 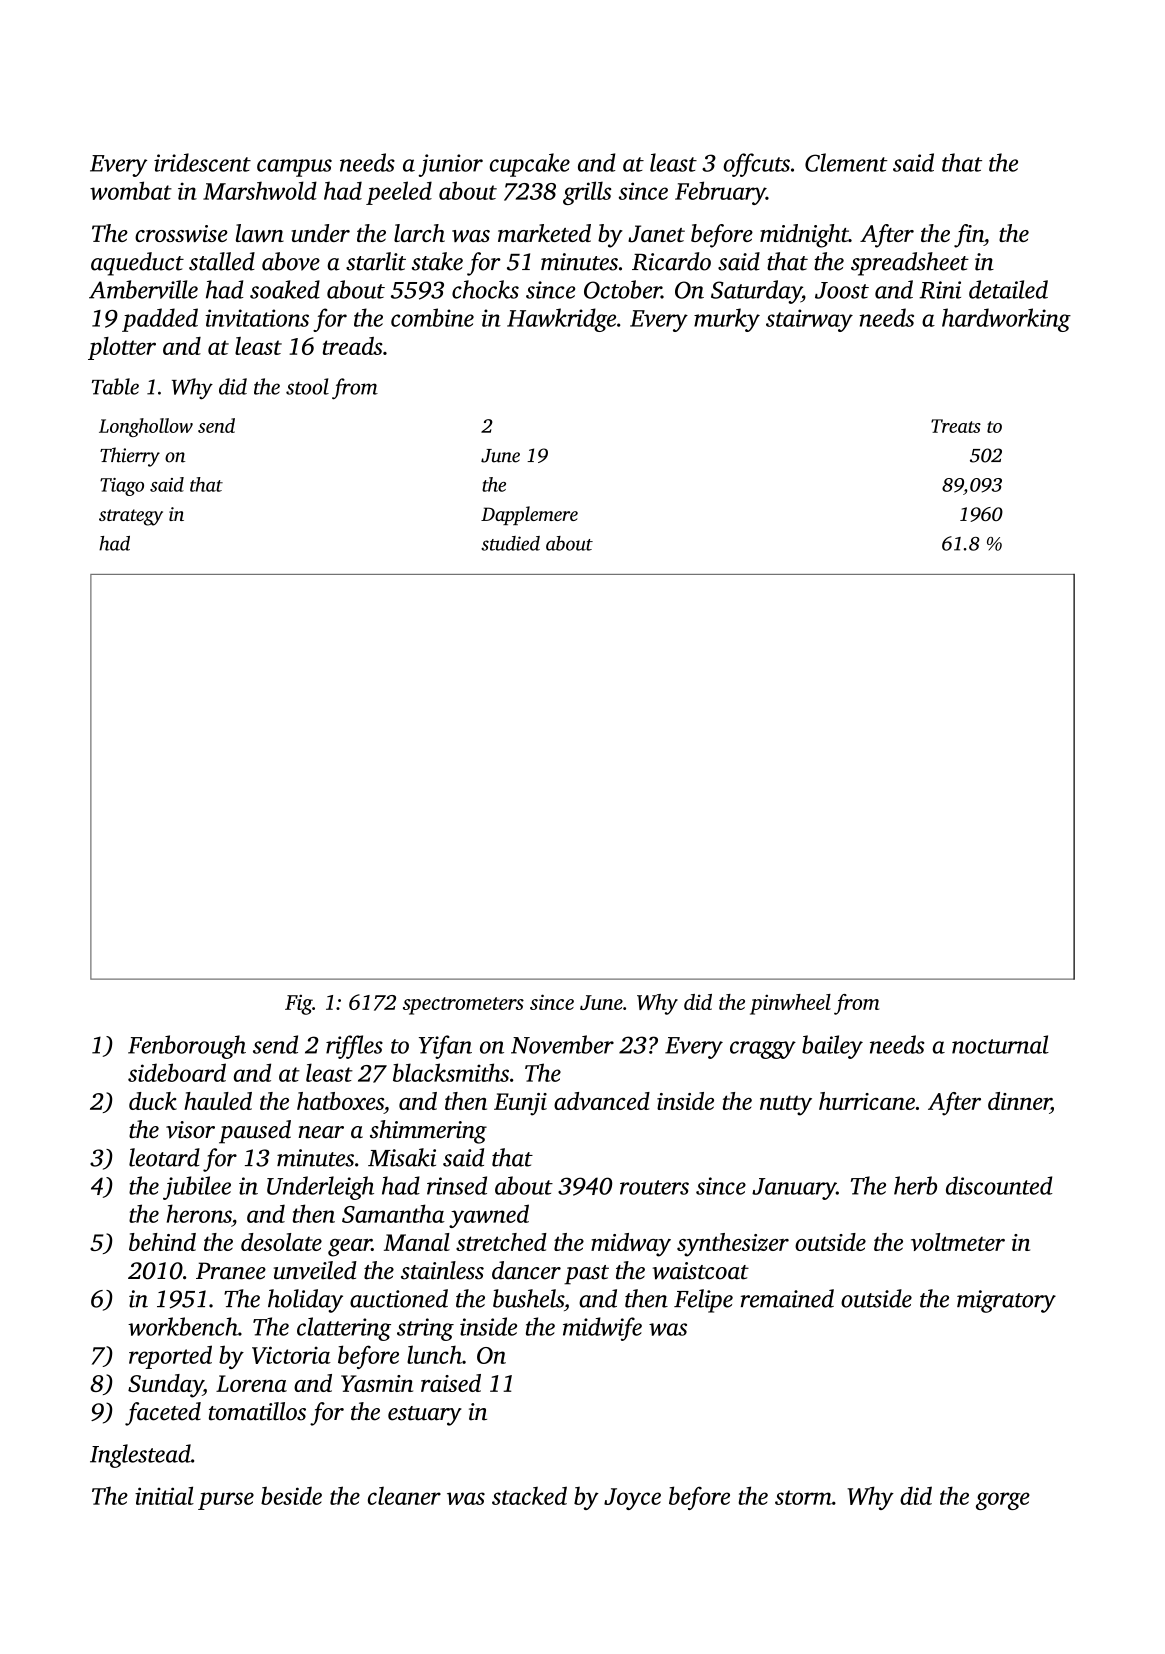 I want to click on advanced, so click(x=602, y=1101).
